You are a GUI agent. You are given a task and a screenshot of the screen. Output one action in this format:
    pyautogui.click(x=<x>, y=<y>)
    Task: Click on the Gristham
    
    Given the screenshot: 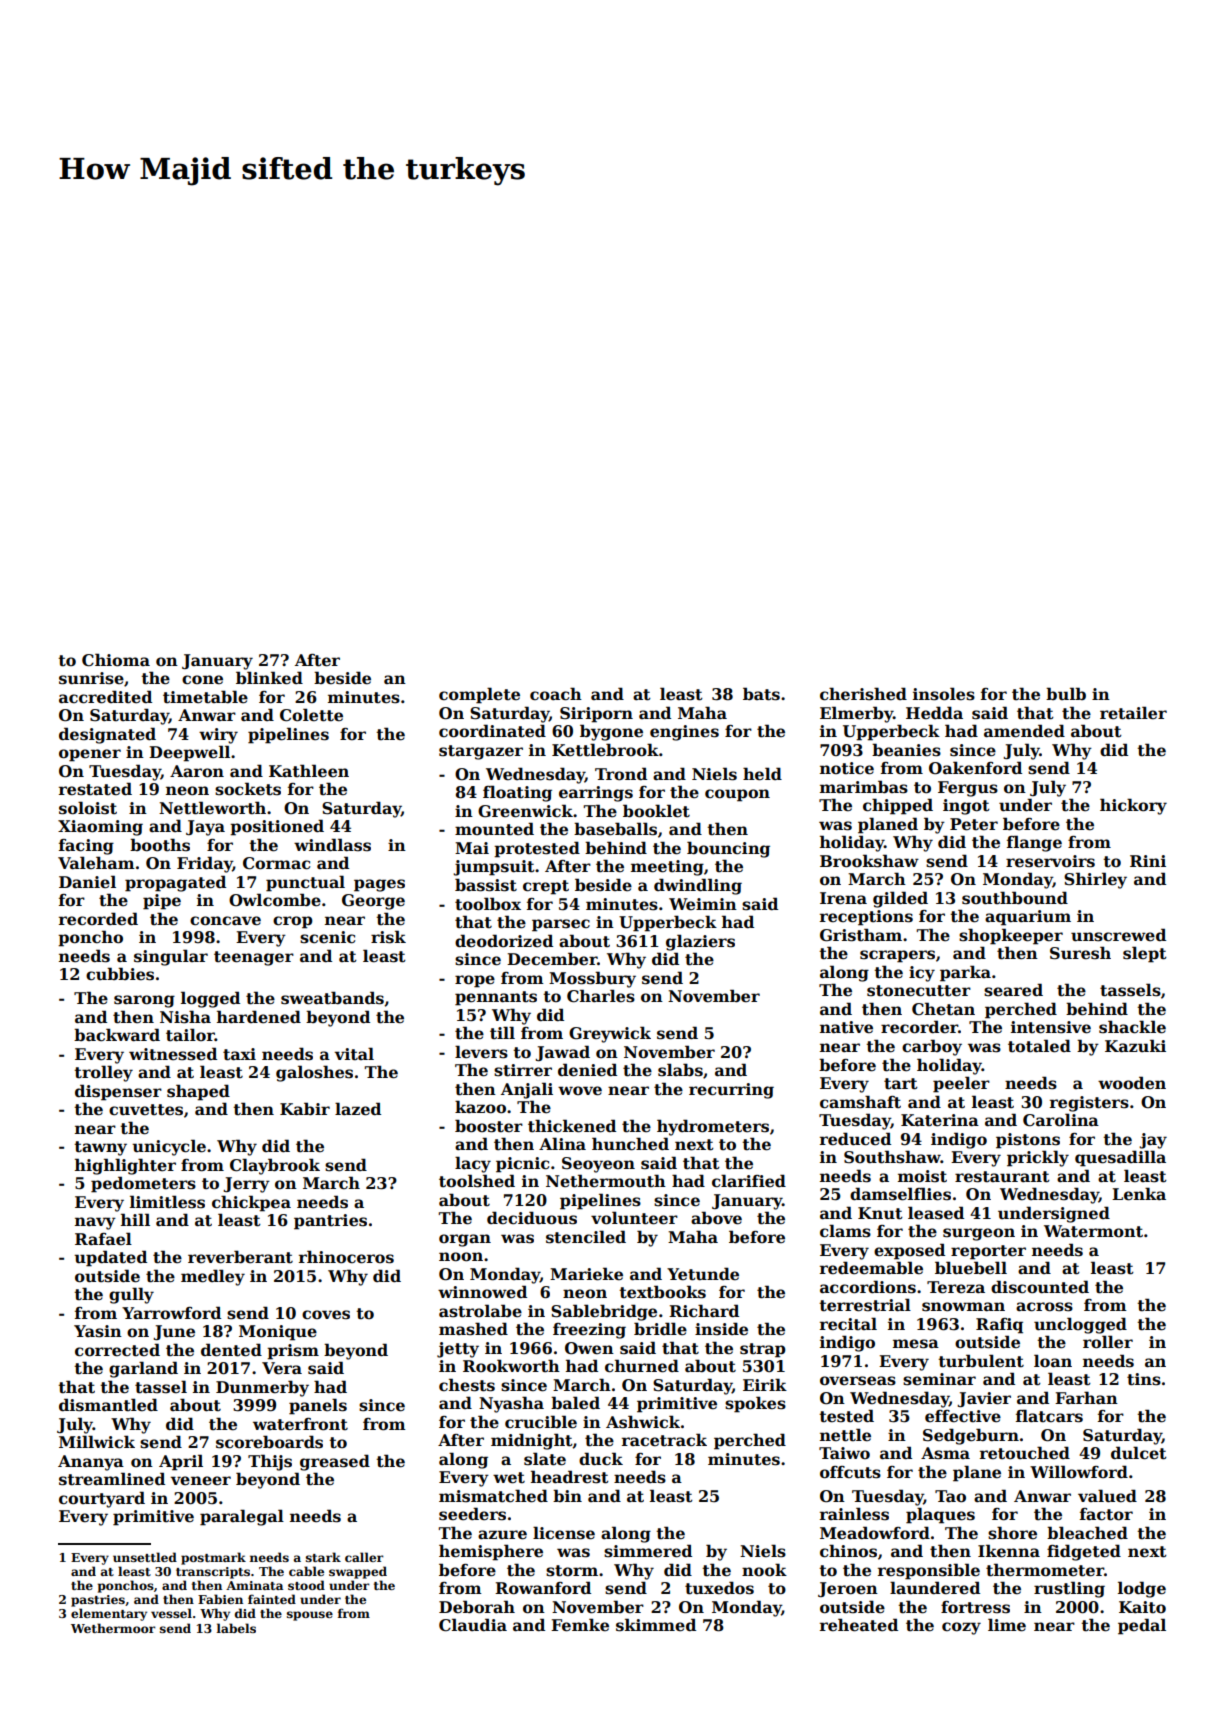 What is the action you would take?
    pyautogui.click(x=861, y=935)
